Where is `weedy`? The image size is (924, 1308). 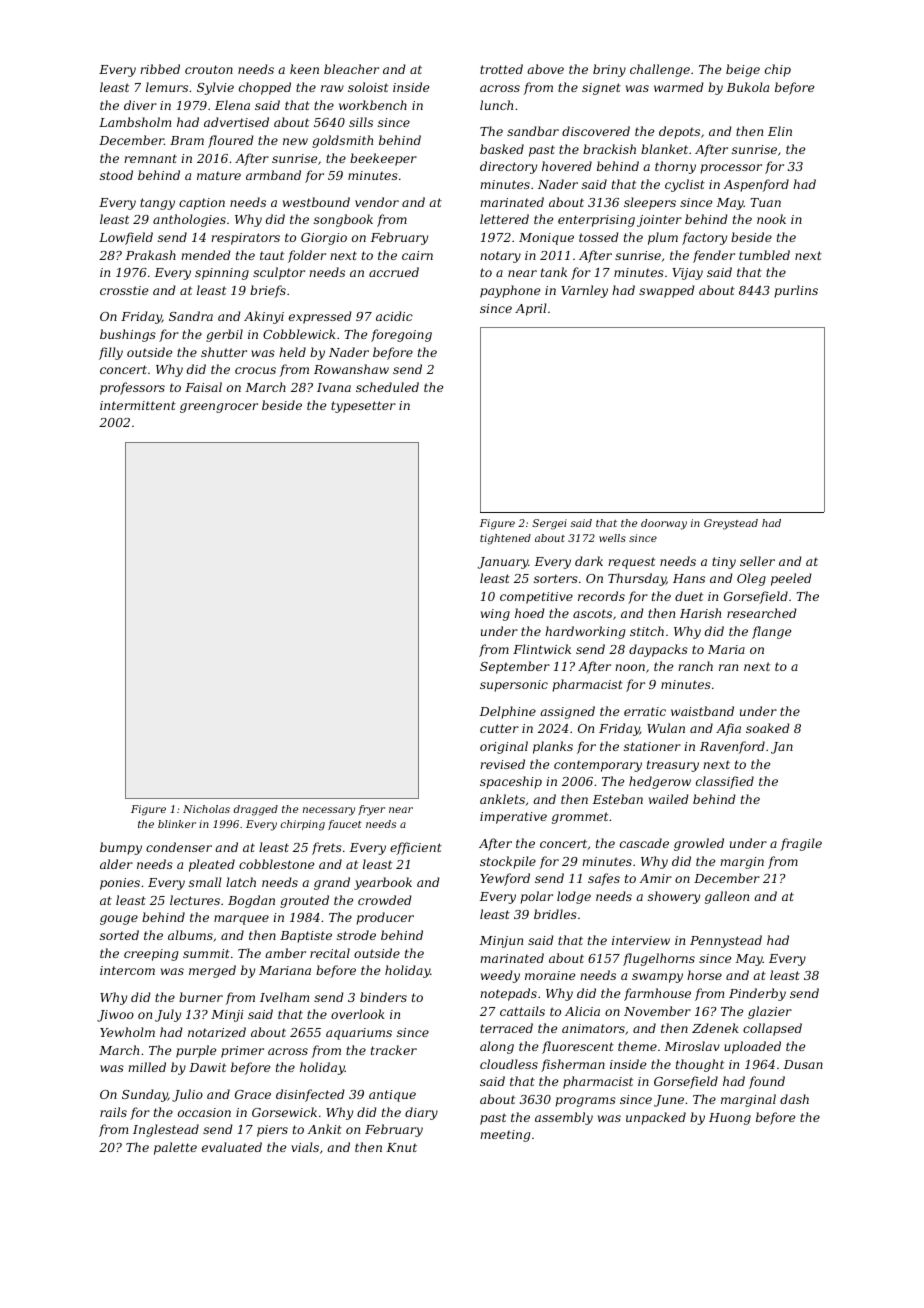 weedy is located at coordinates (500, 976).
